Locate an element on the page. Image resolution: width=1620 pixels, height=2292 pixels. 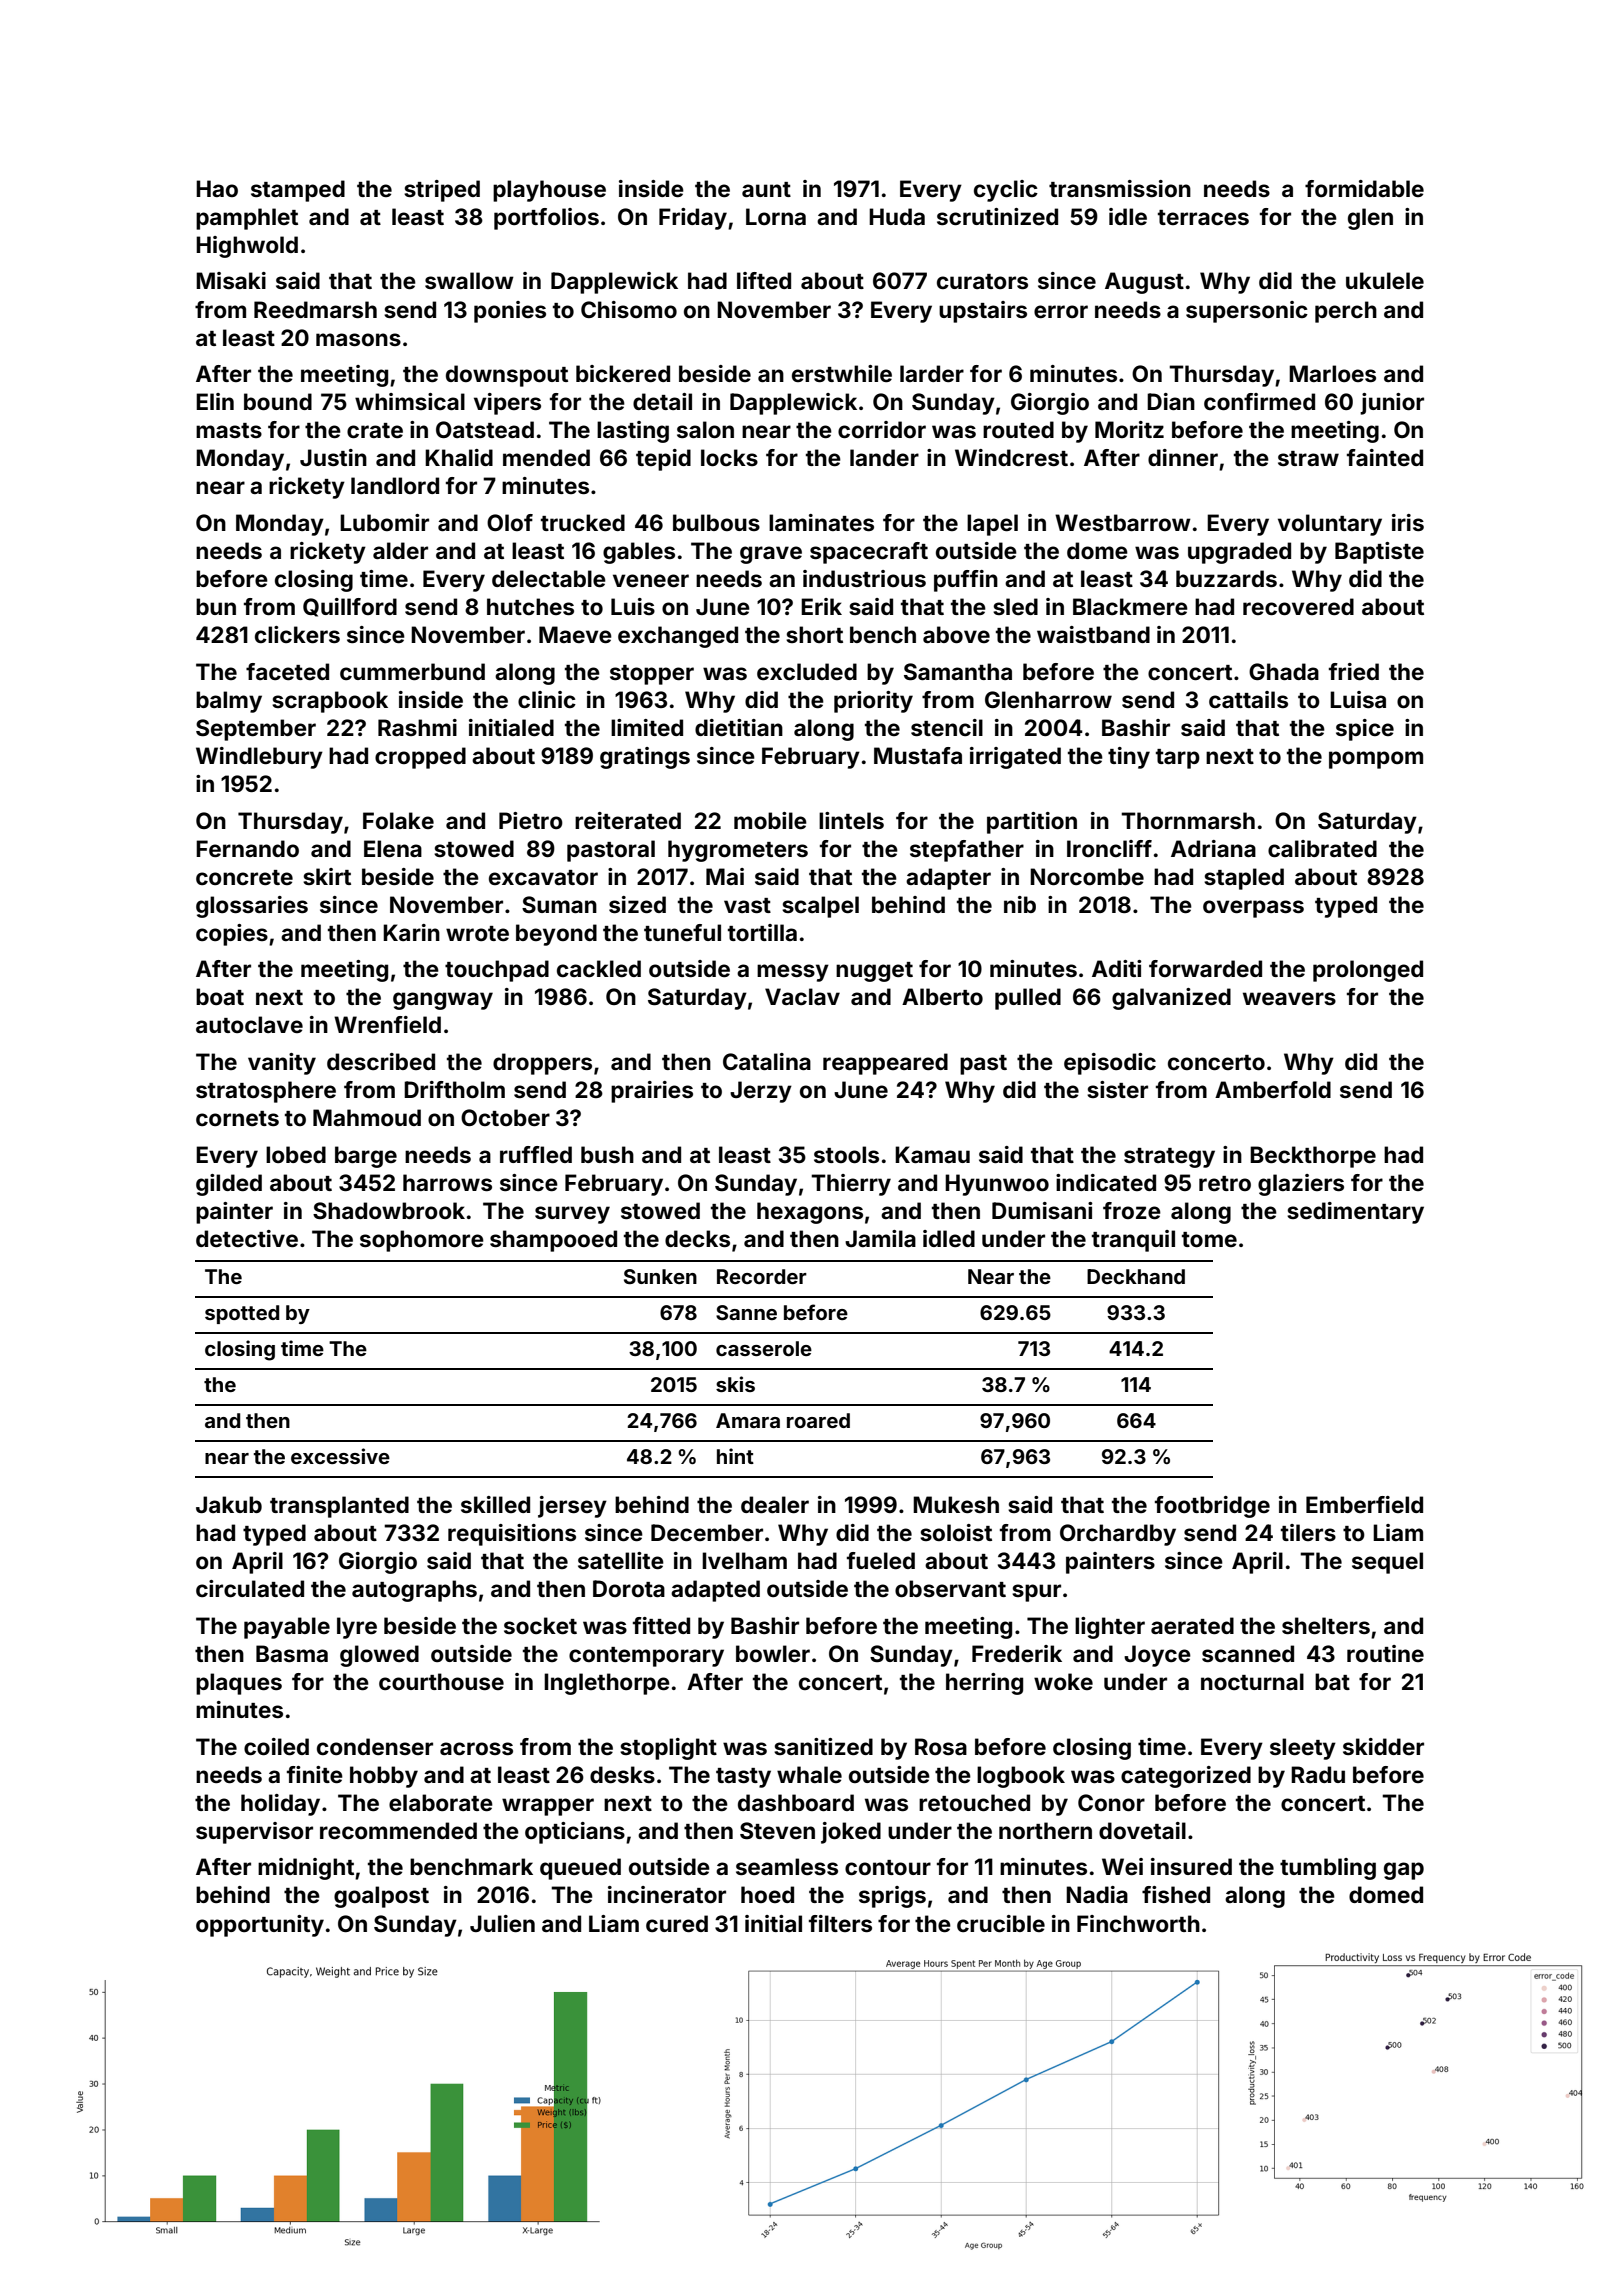
elaborate is located at coordinates (441, 1802).
